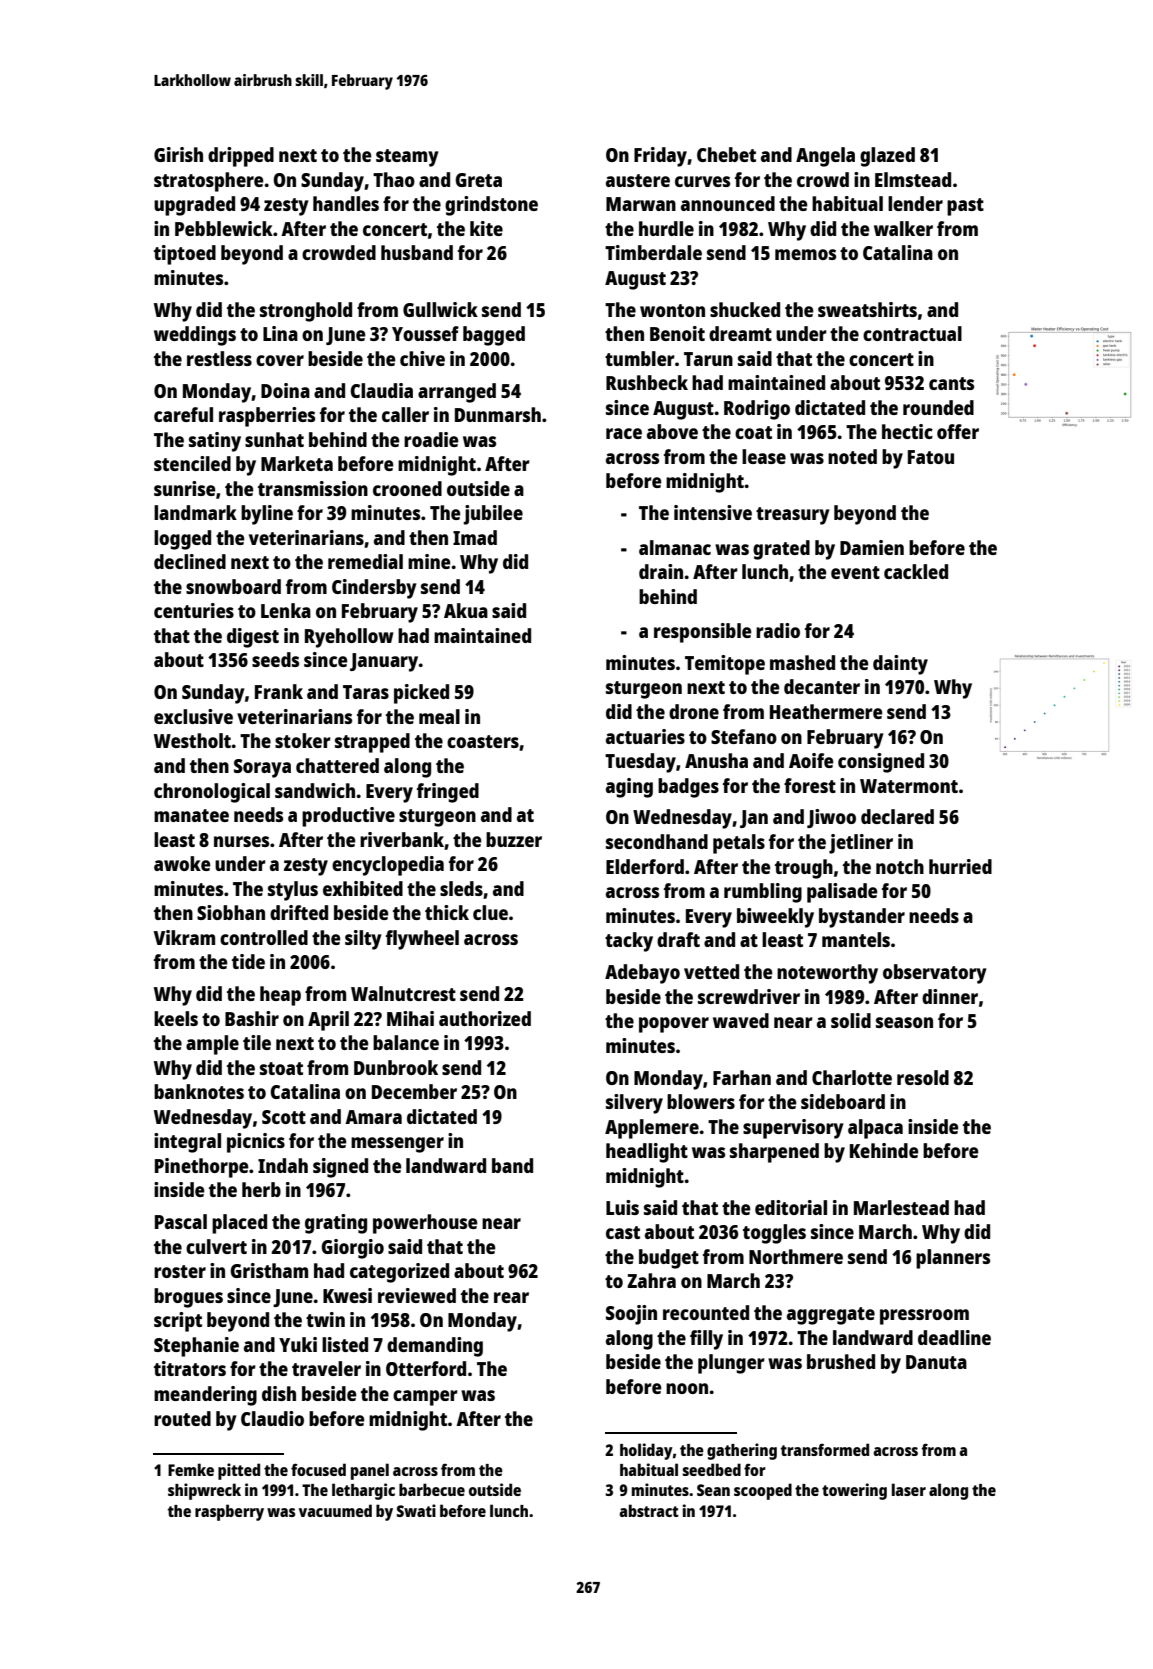  What do you see at coordinates (306, 312) in the screenshot?
I see `stronghold` at bounding box center [306, 312].
